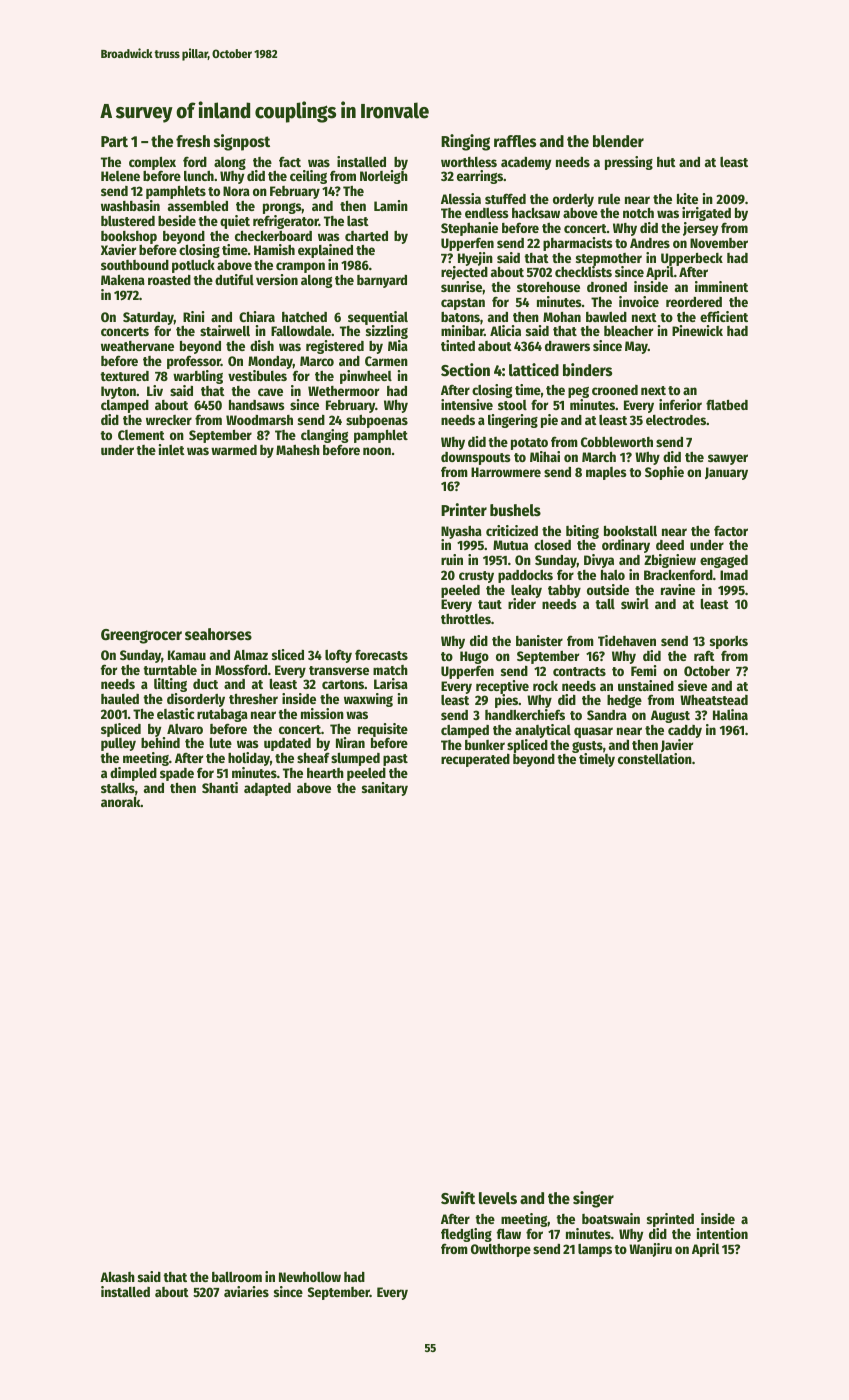  What do you see at coordinates (582, 532) in the screenshot?
I see `biting` at bounding box center [582, 532].
